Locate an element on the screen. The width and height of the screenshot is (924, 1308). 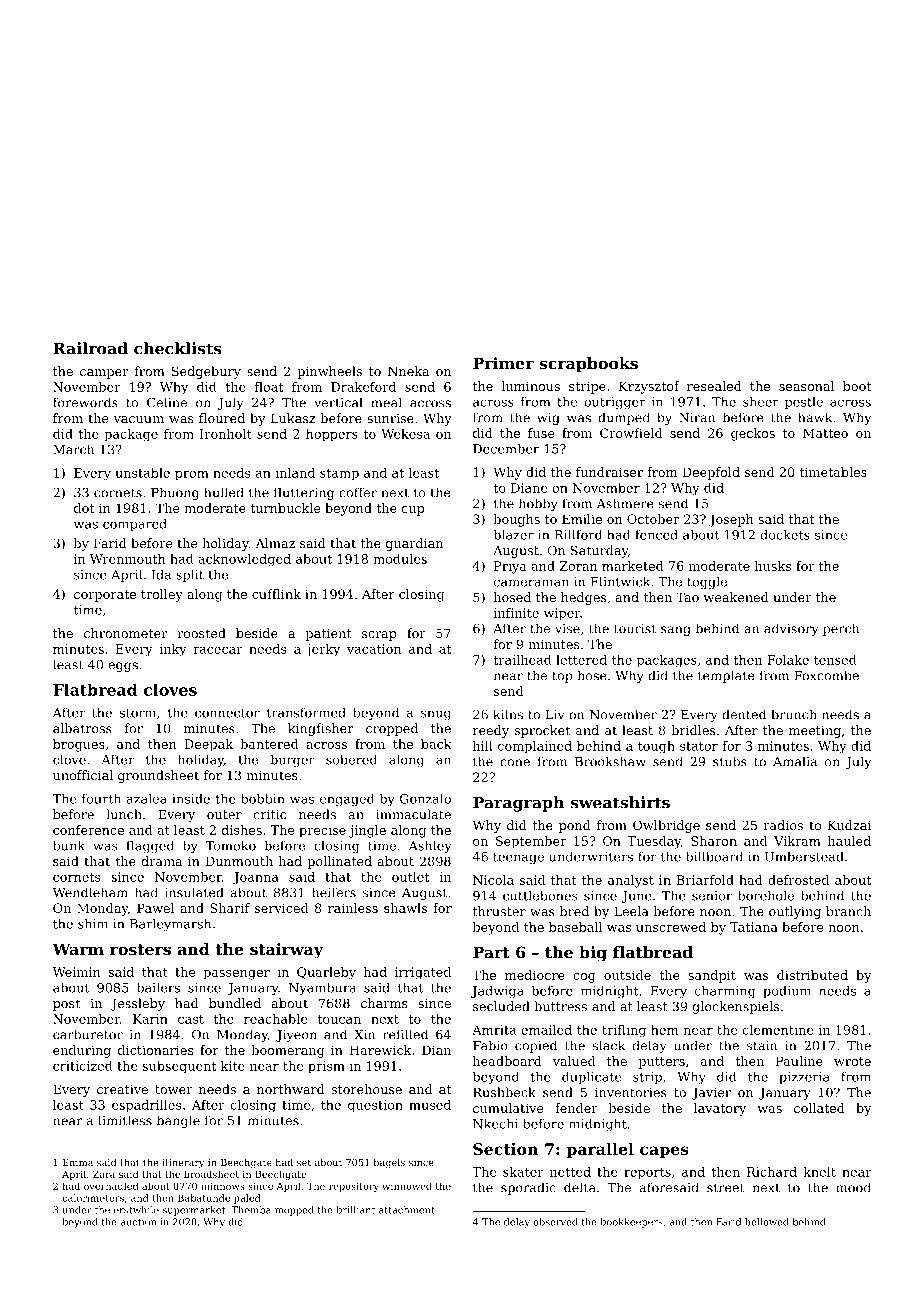
Railroad is located at coordinates (90, 348).
